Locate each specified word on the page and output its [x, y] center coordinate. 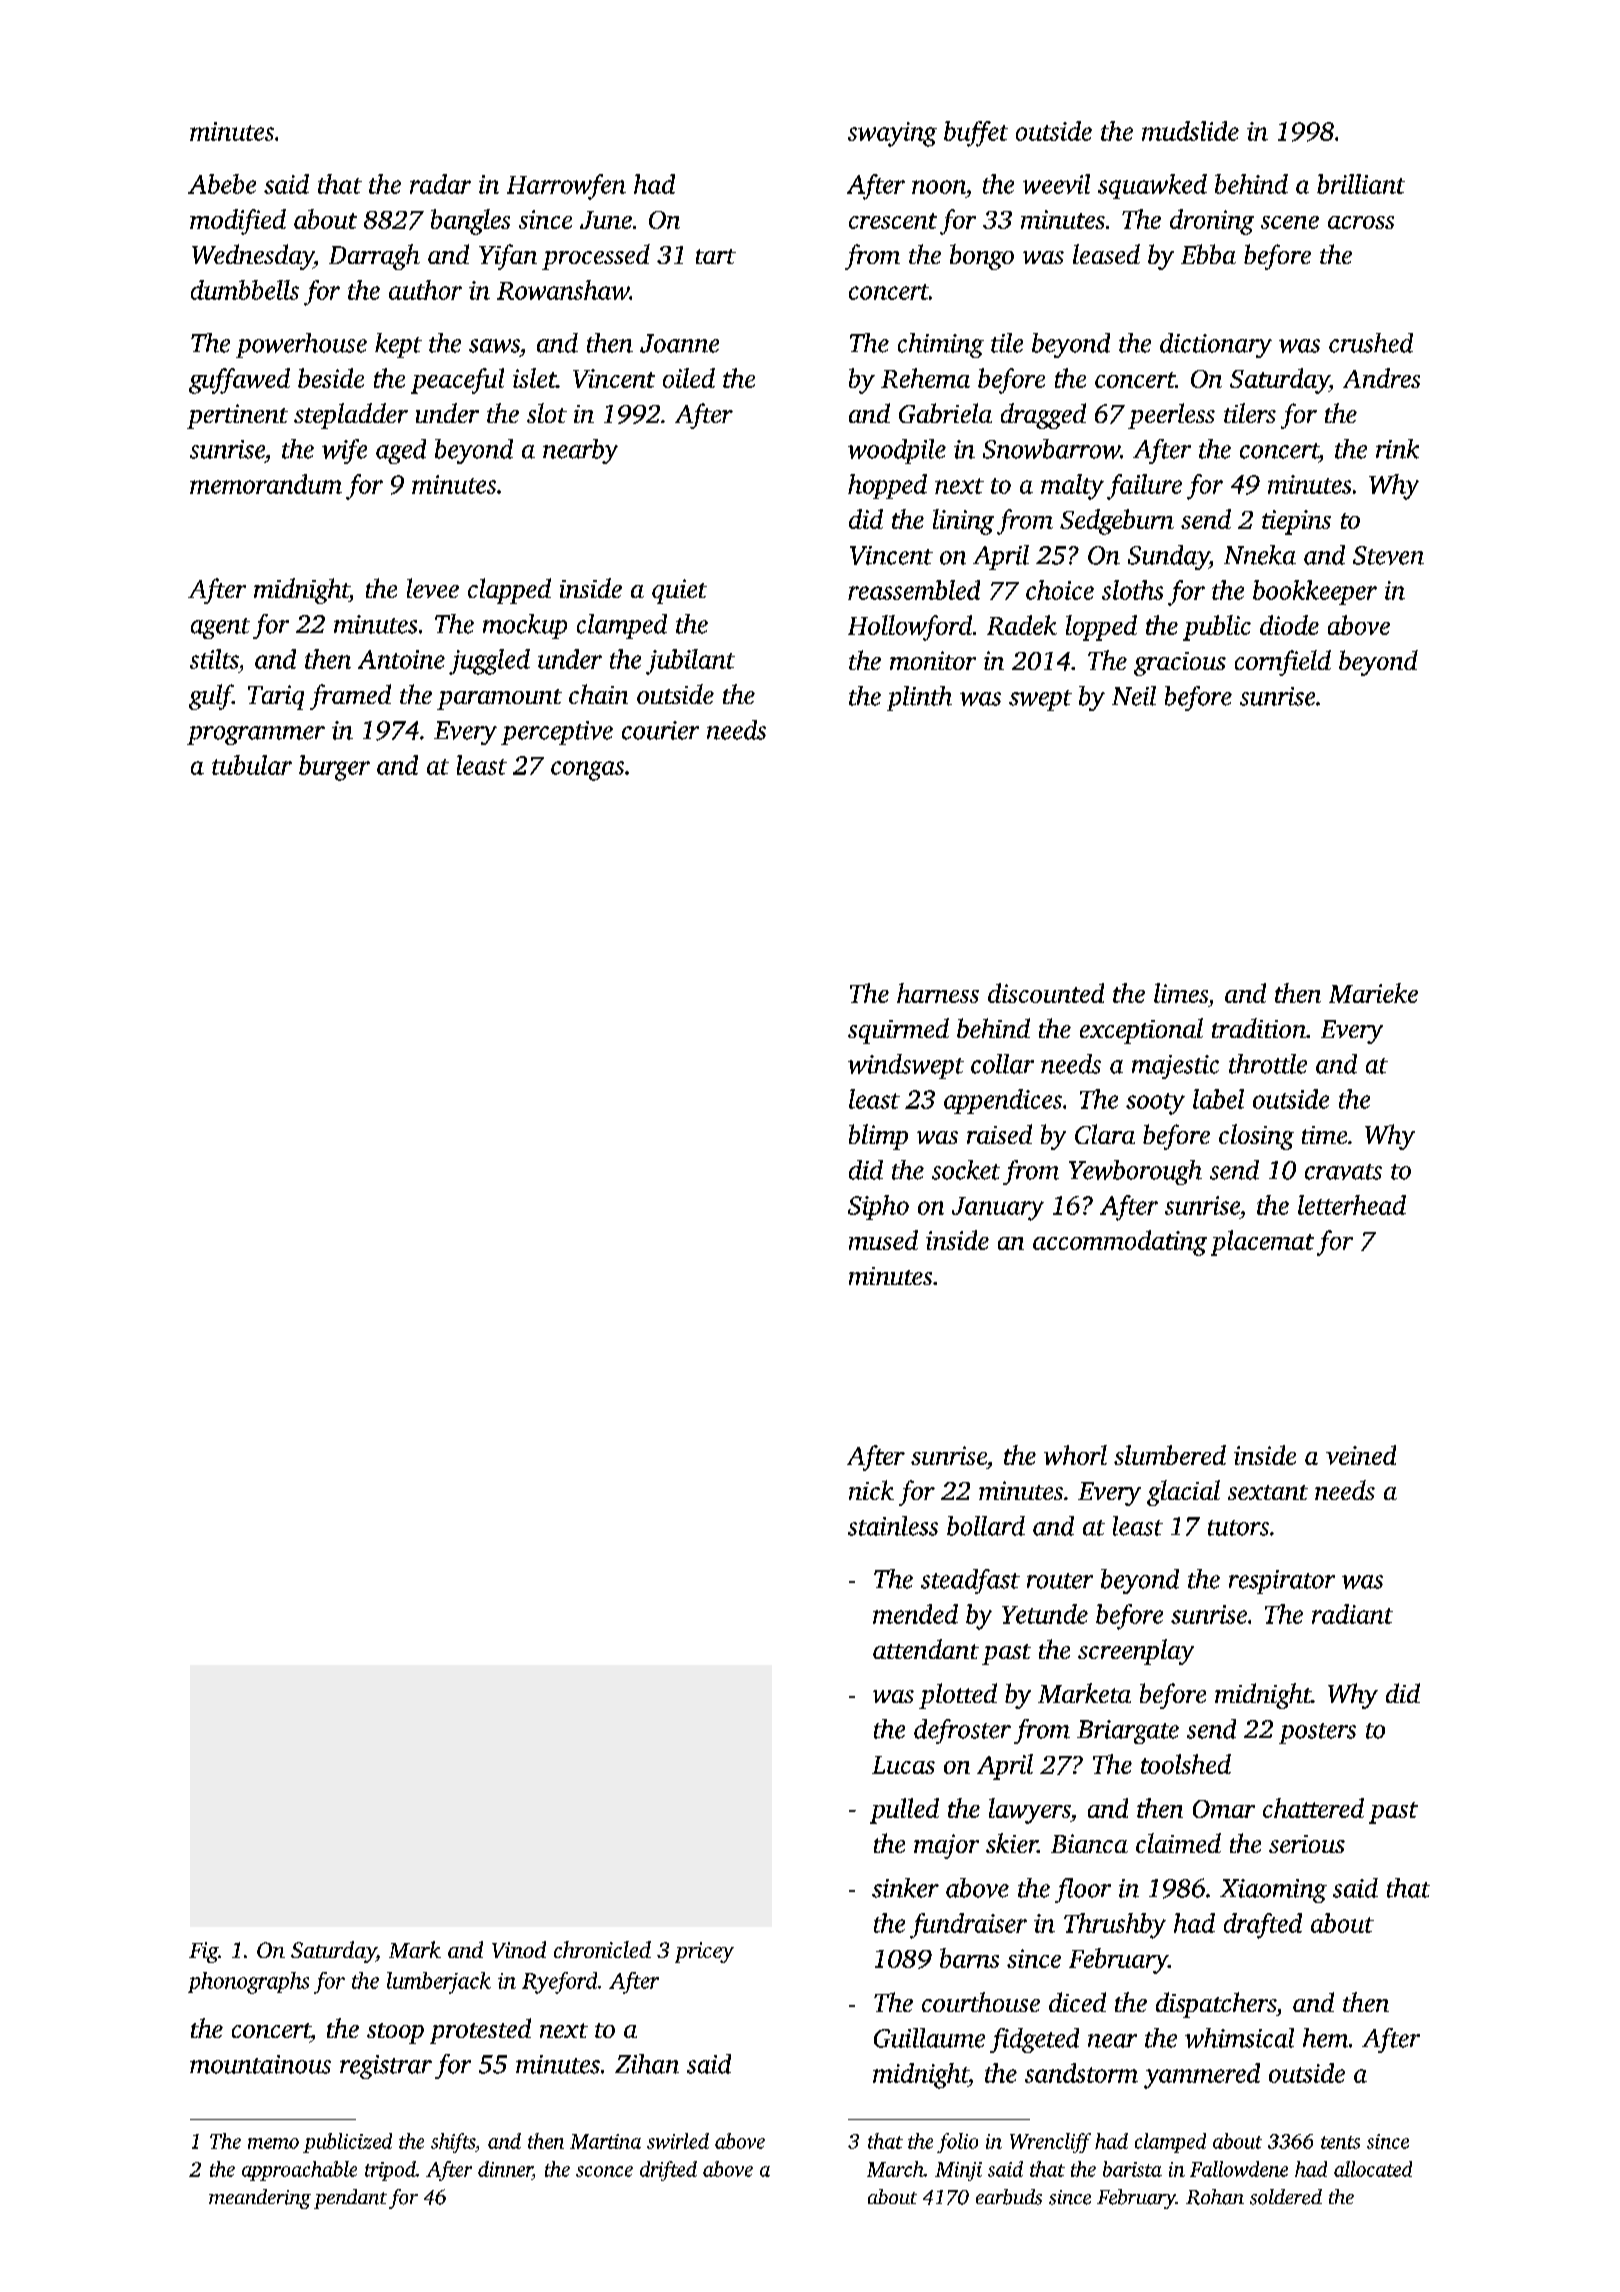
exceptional [1141, 1031]
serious [1307, 1844]
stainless [893, 1526]
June [606, 220]
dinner [505, 2169]
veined [1361, 1455]
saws [494, 346]
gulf [211, 697]
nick [871, 1490]
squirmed [898, 1031]
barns [969, 1958]
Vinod [519, 1949]
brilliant [1361, 184]
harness [938, 993]
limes [1181, 993]
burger [334, 768]
